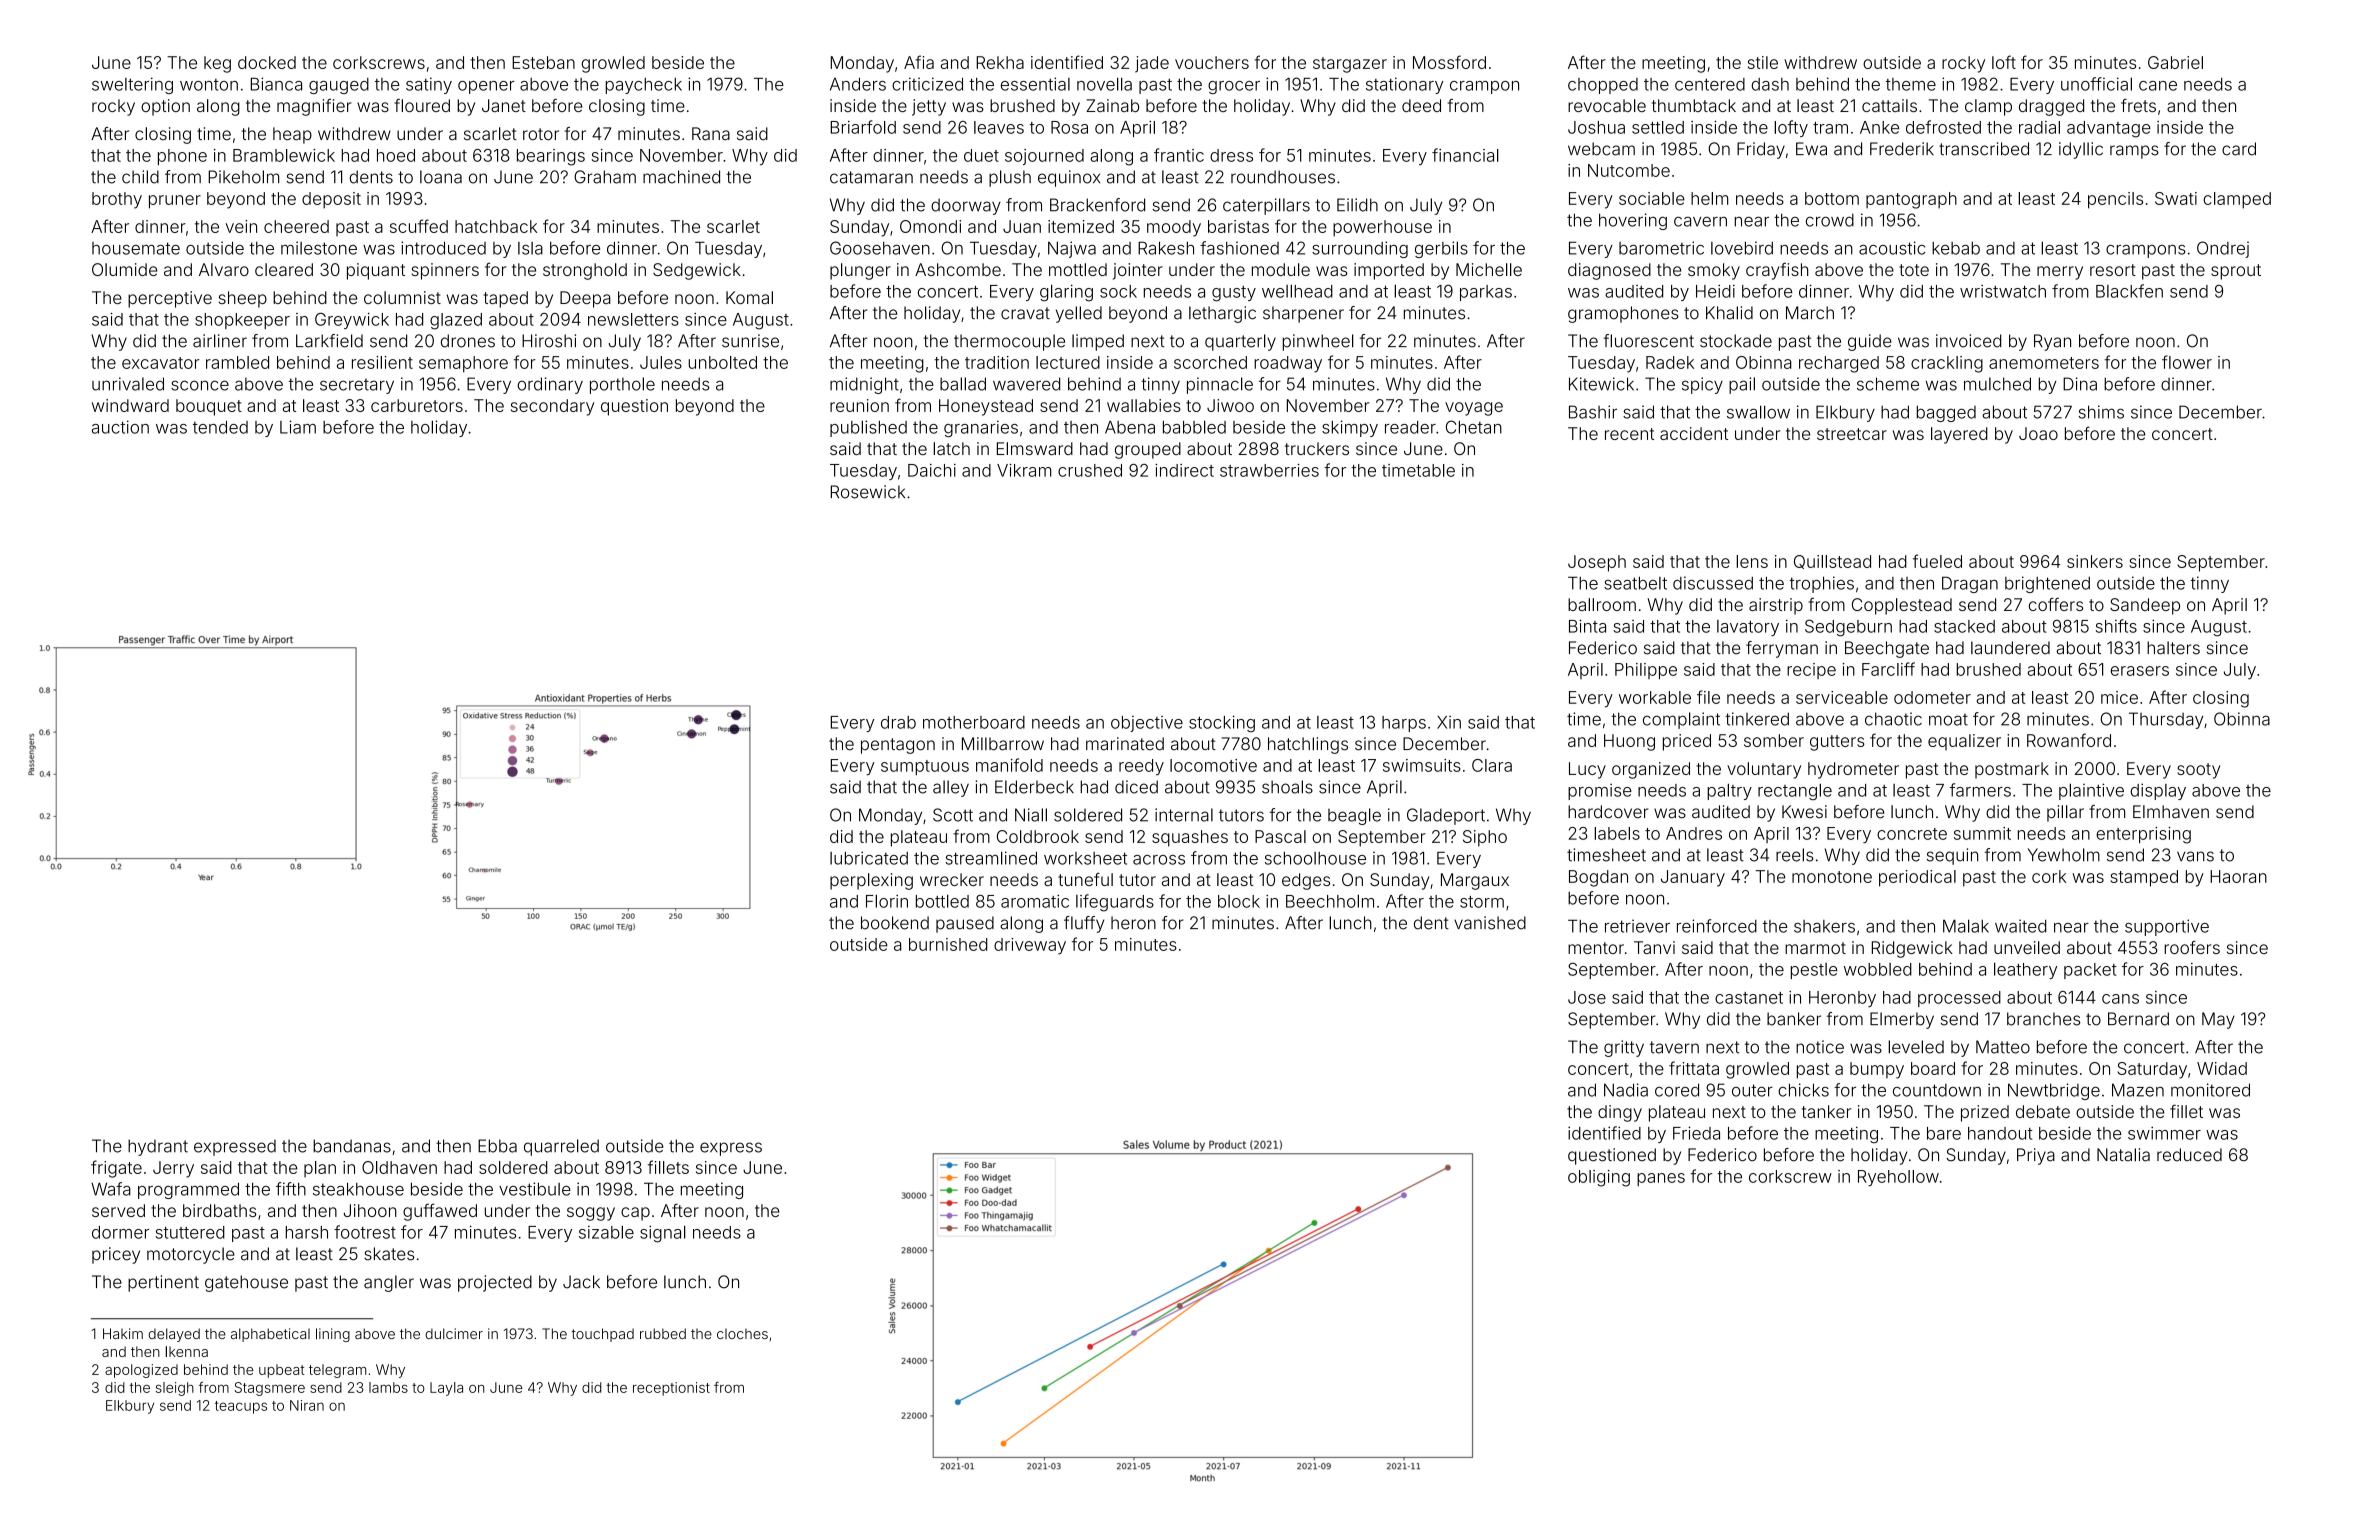  I want to click on objective, so click(1147, 724).
